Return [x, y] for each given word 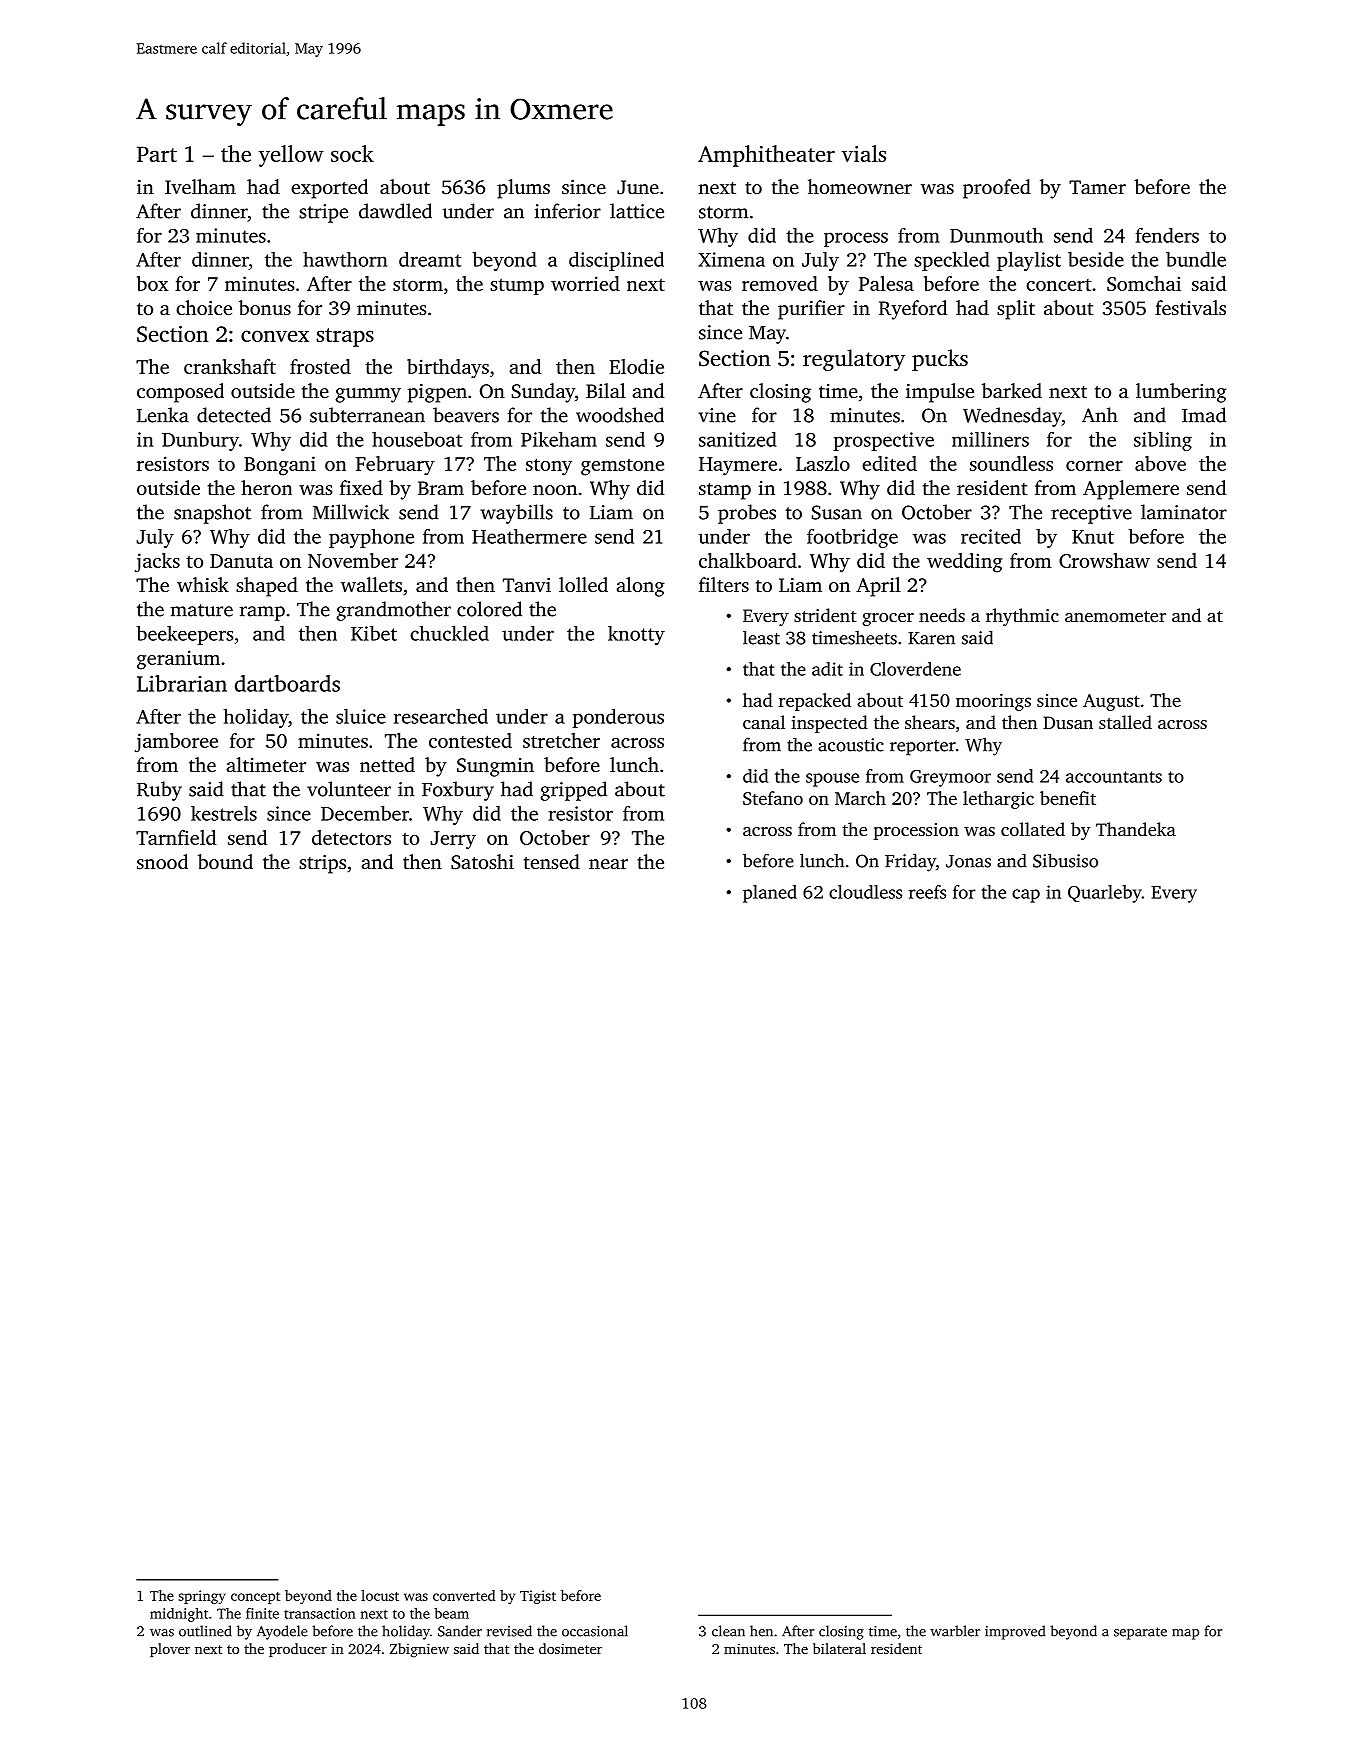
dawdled [395, 211]
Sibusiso [1065, 860]
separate [1140, 1633]
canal [764, 722]
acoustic [851, 745]
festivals [1190, 307]
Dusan [1068, 722]
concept [255, 1598]
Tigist [538, 1597]
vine [717, 415]
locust [380, 1595]
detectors [351, 837]
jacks [157, 563]
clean [728, 1631]
